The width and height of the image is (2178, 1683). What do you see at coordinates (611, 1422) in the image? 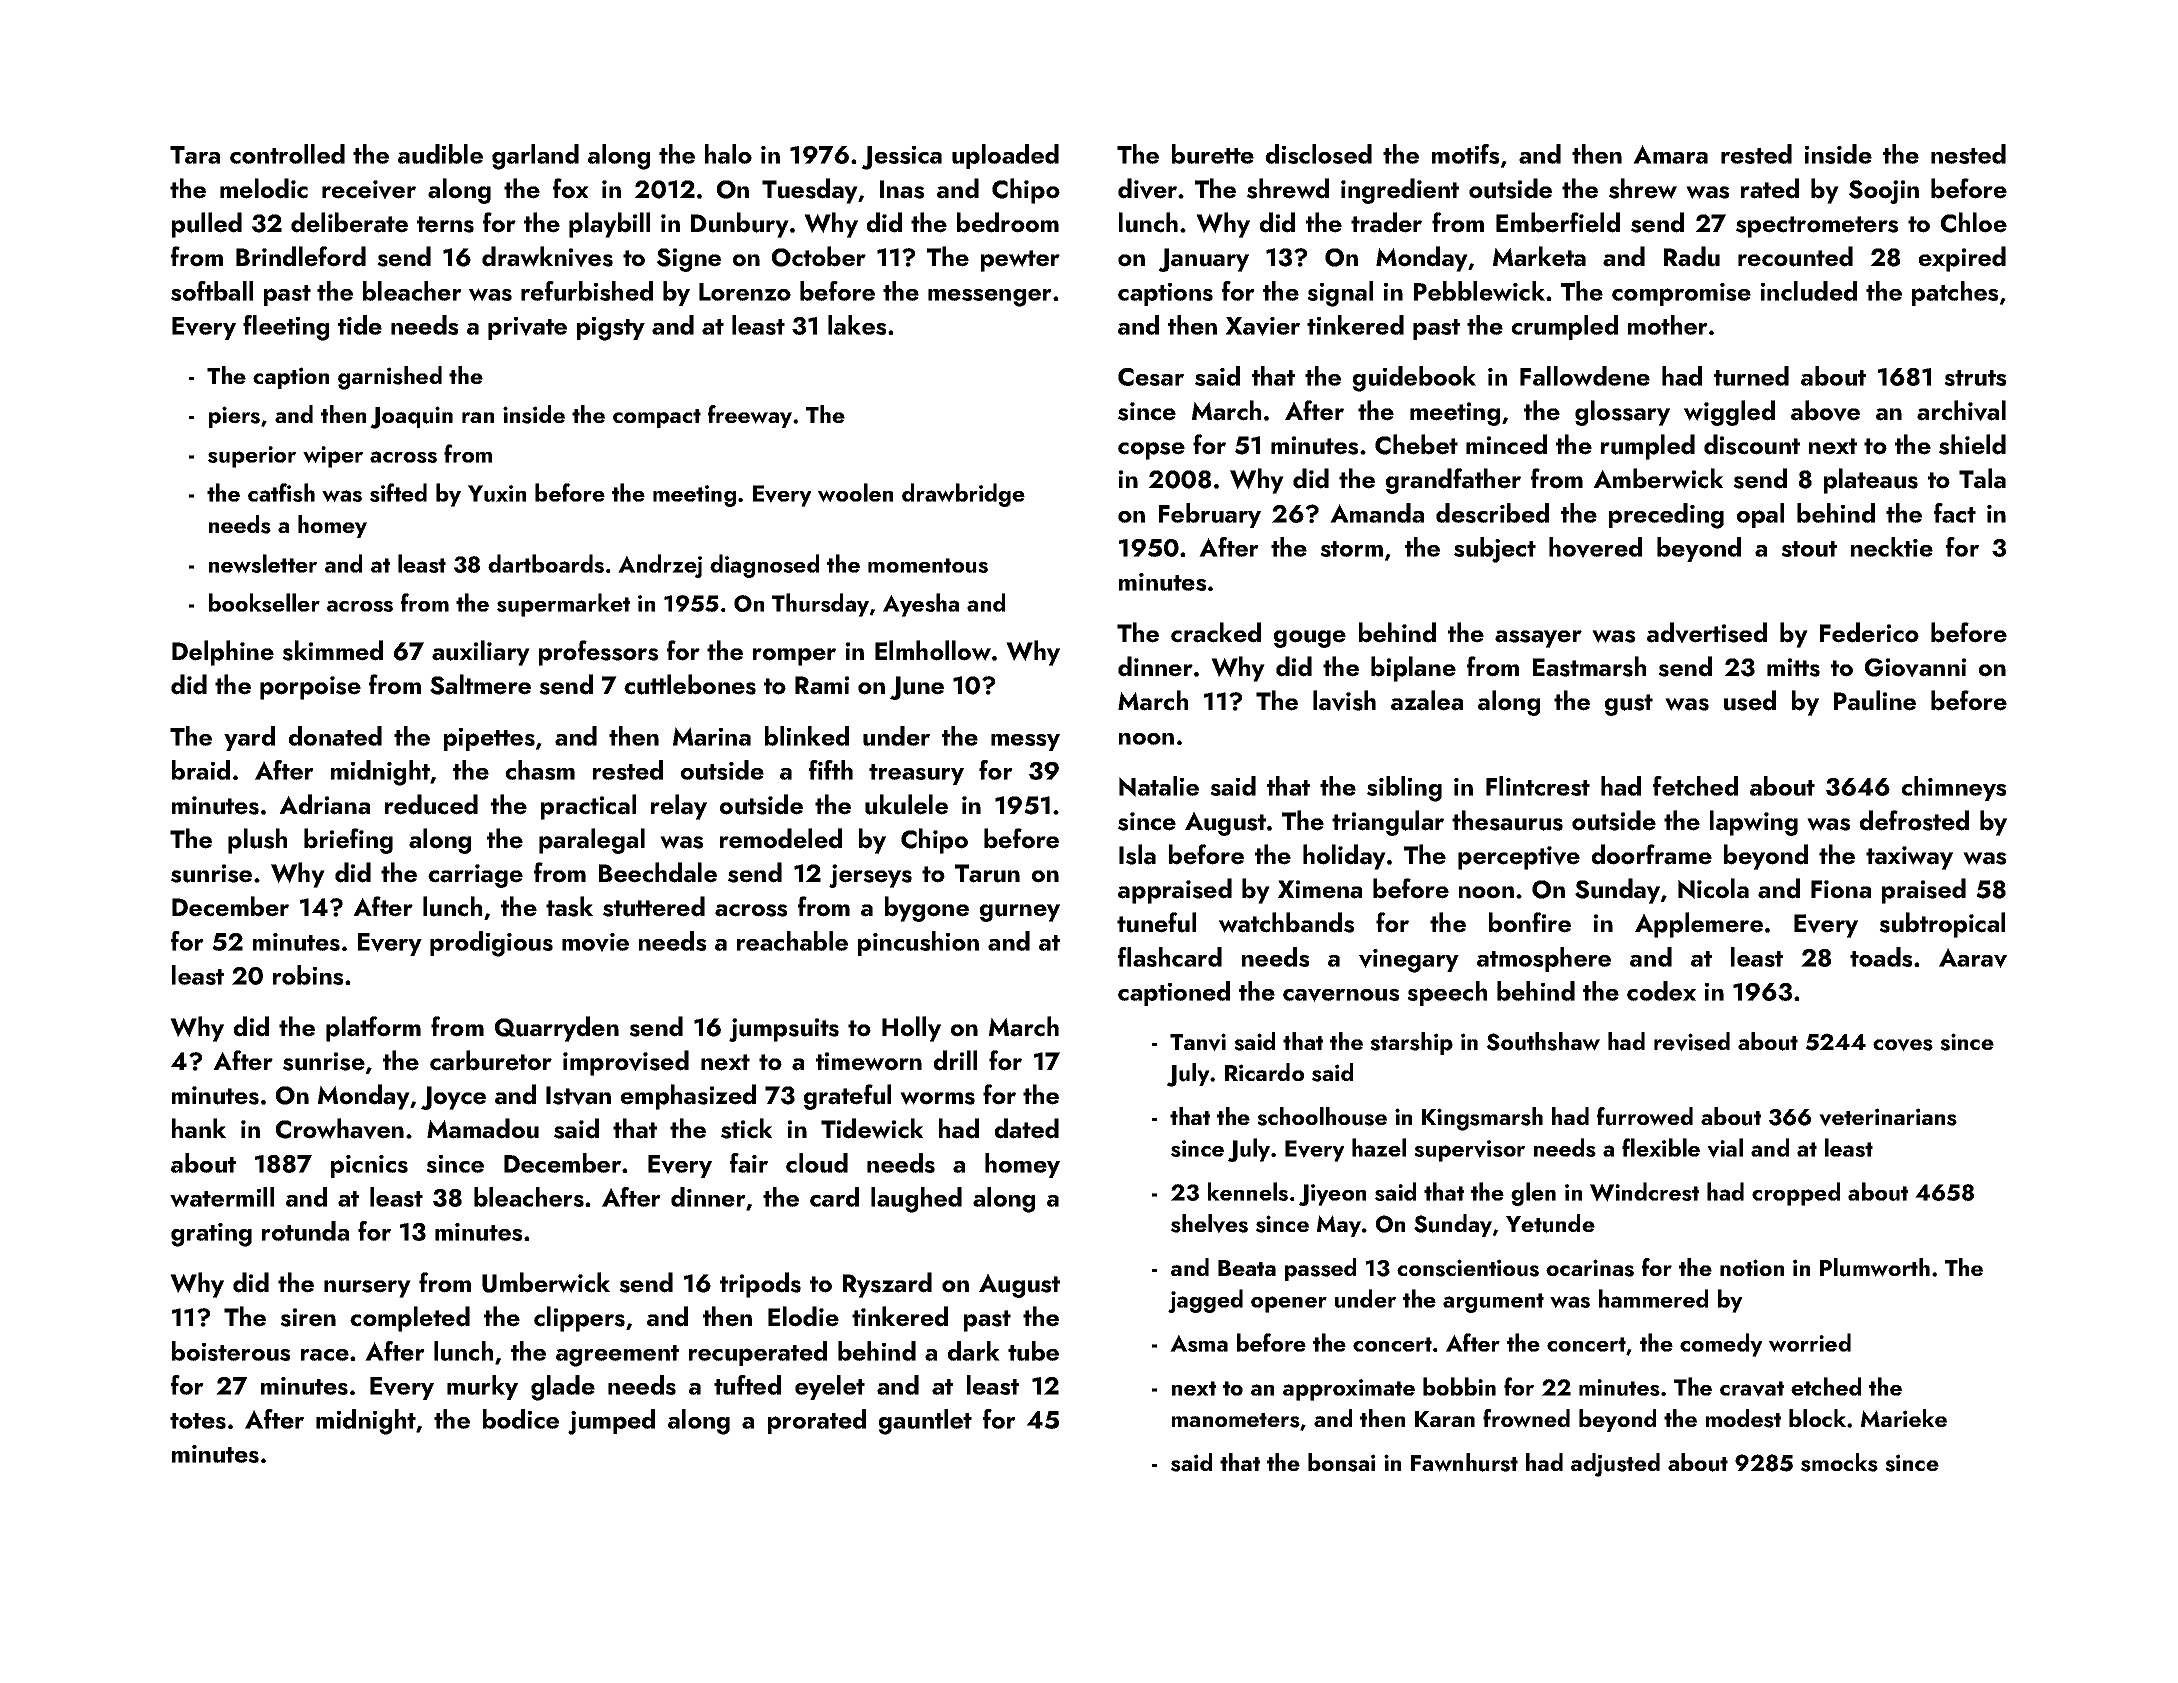
I see `jumped` at bounding box center [611, 1422].
